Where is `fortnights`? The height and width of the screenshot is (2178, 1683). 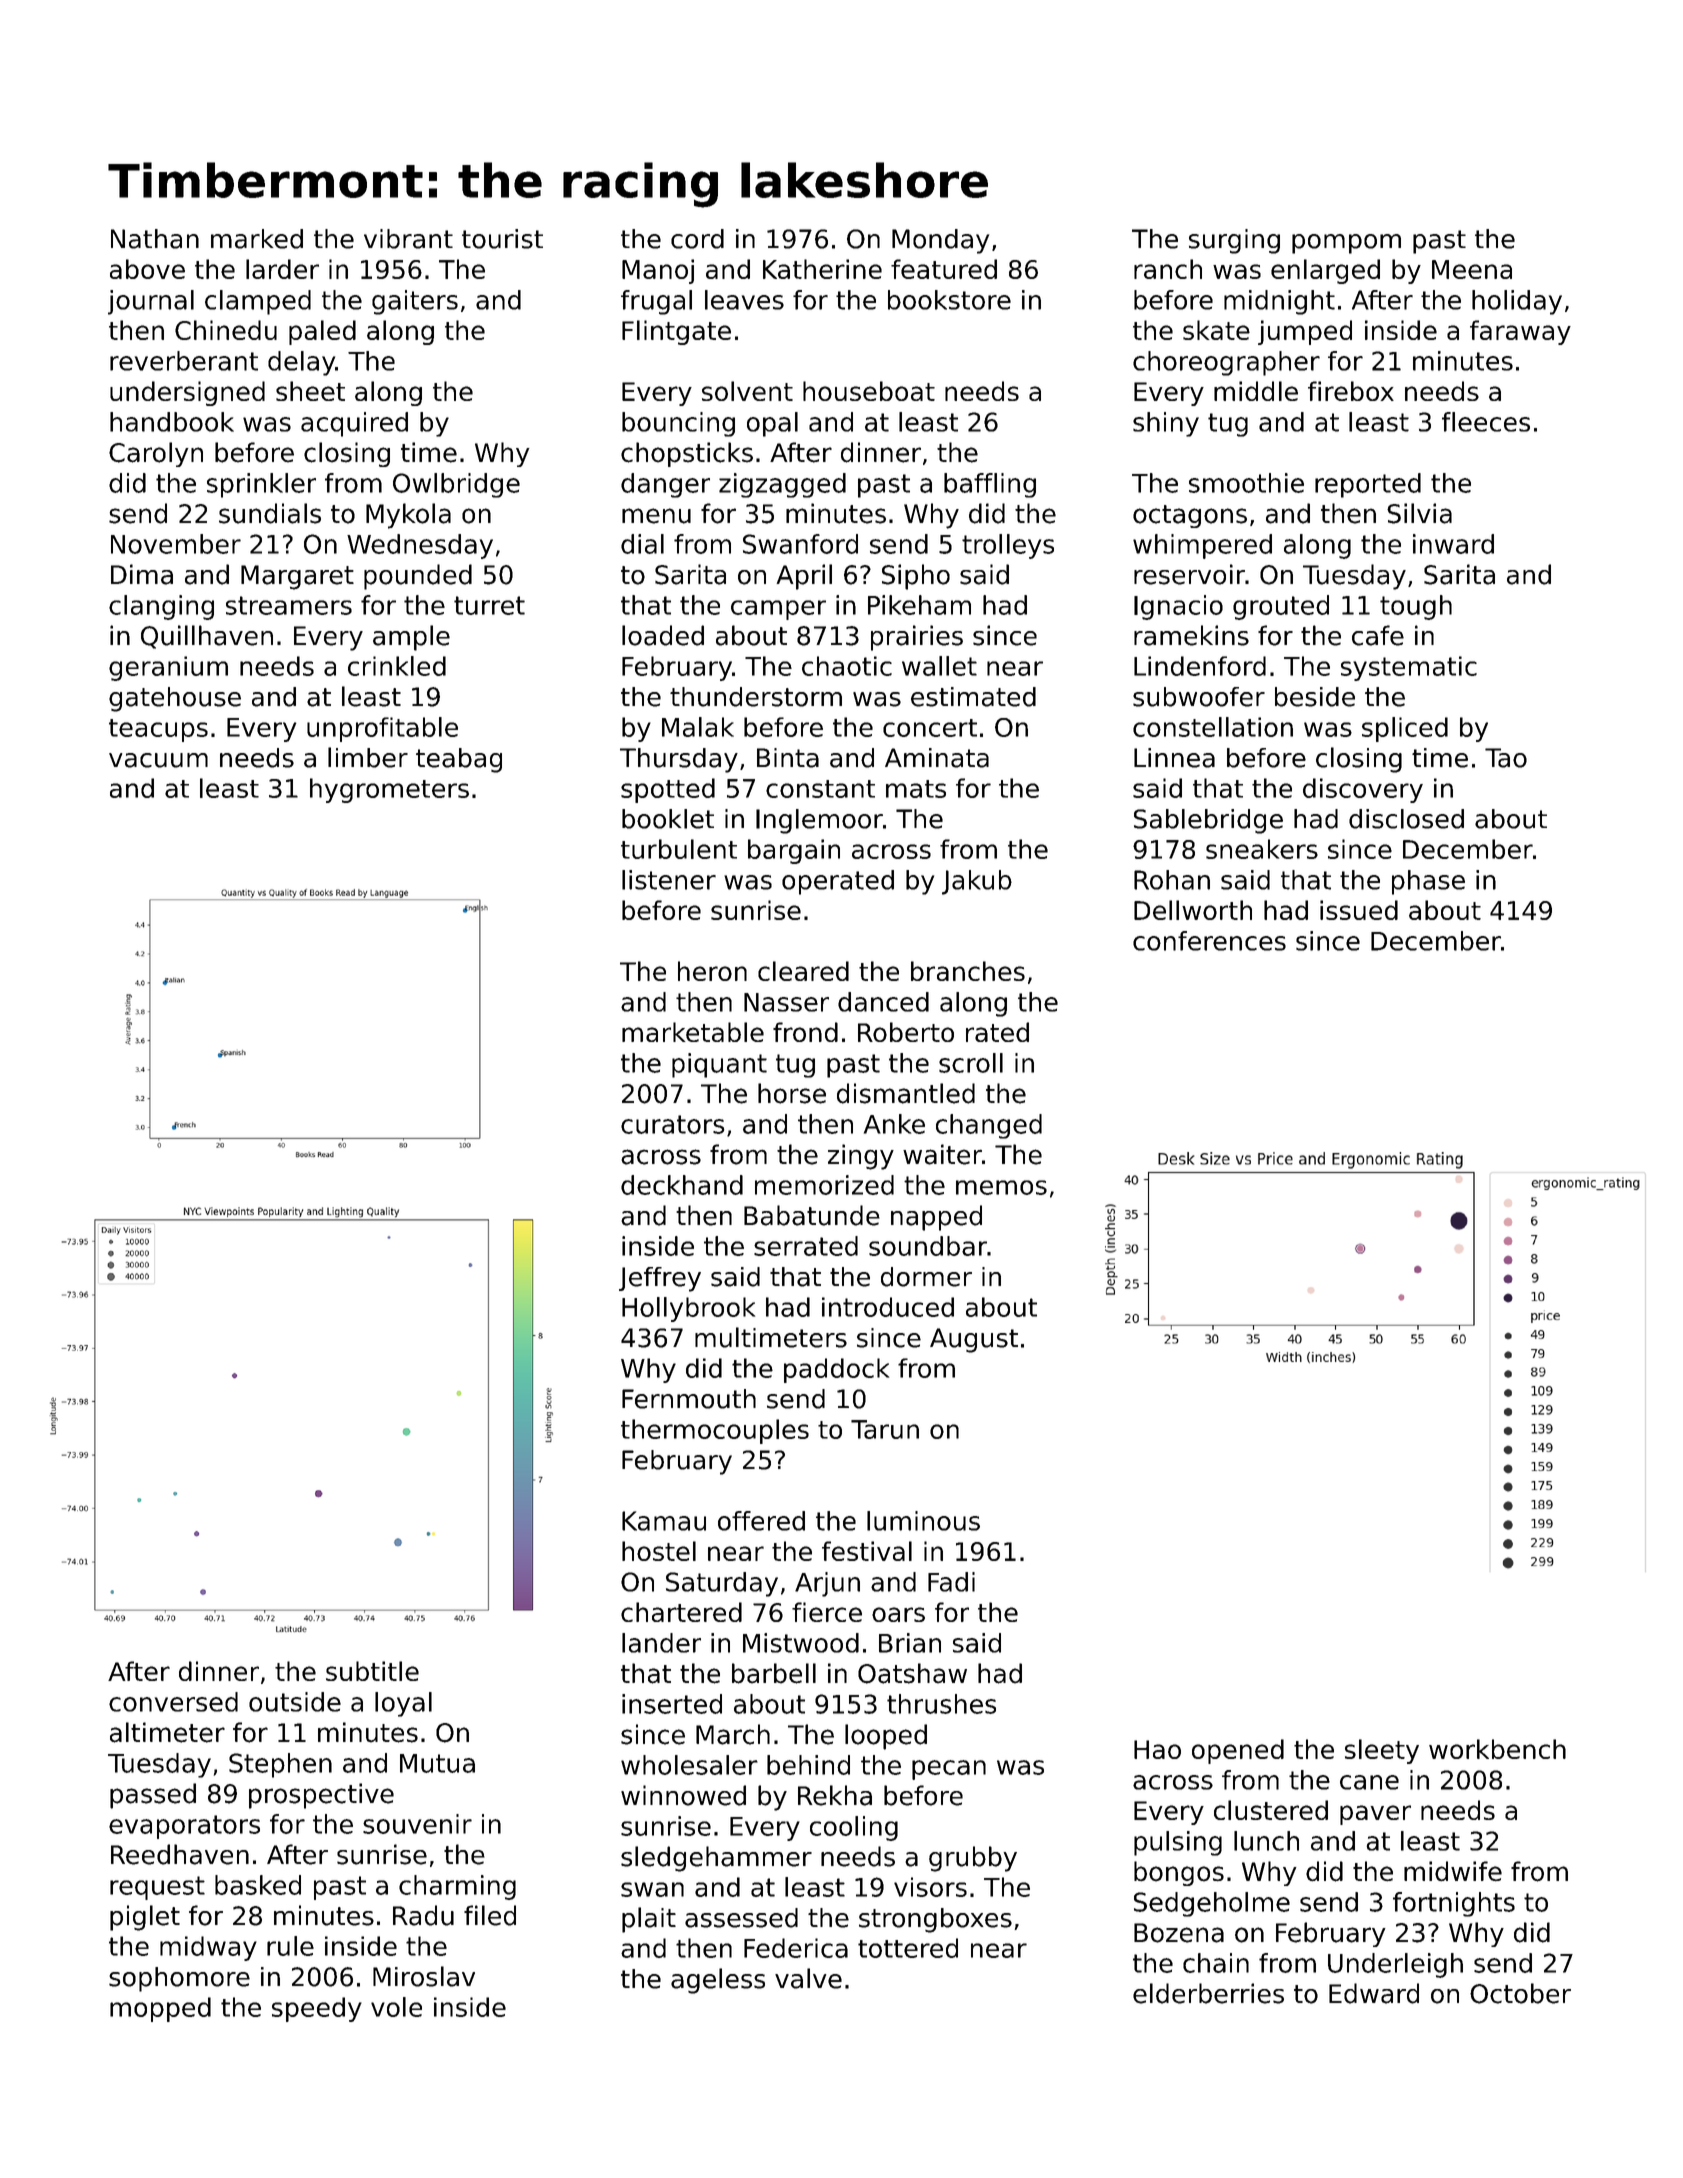 fortnights is located at coordinates (1454, 1904).
